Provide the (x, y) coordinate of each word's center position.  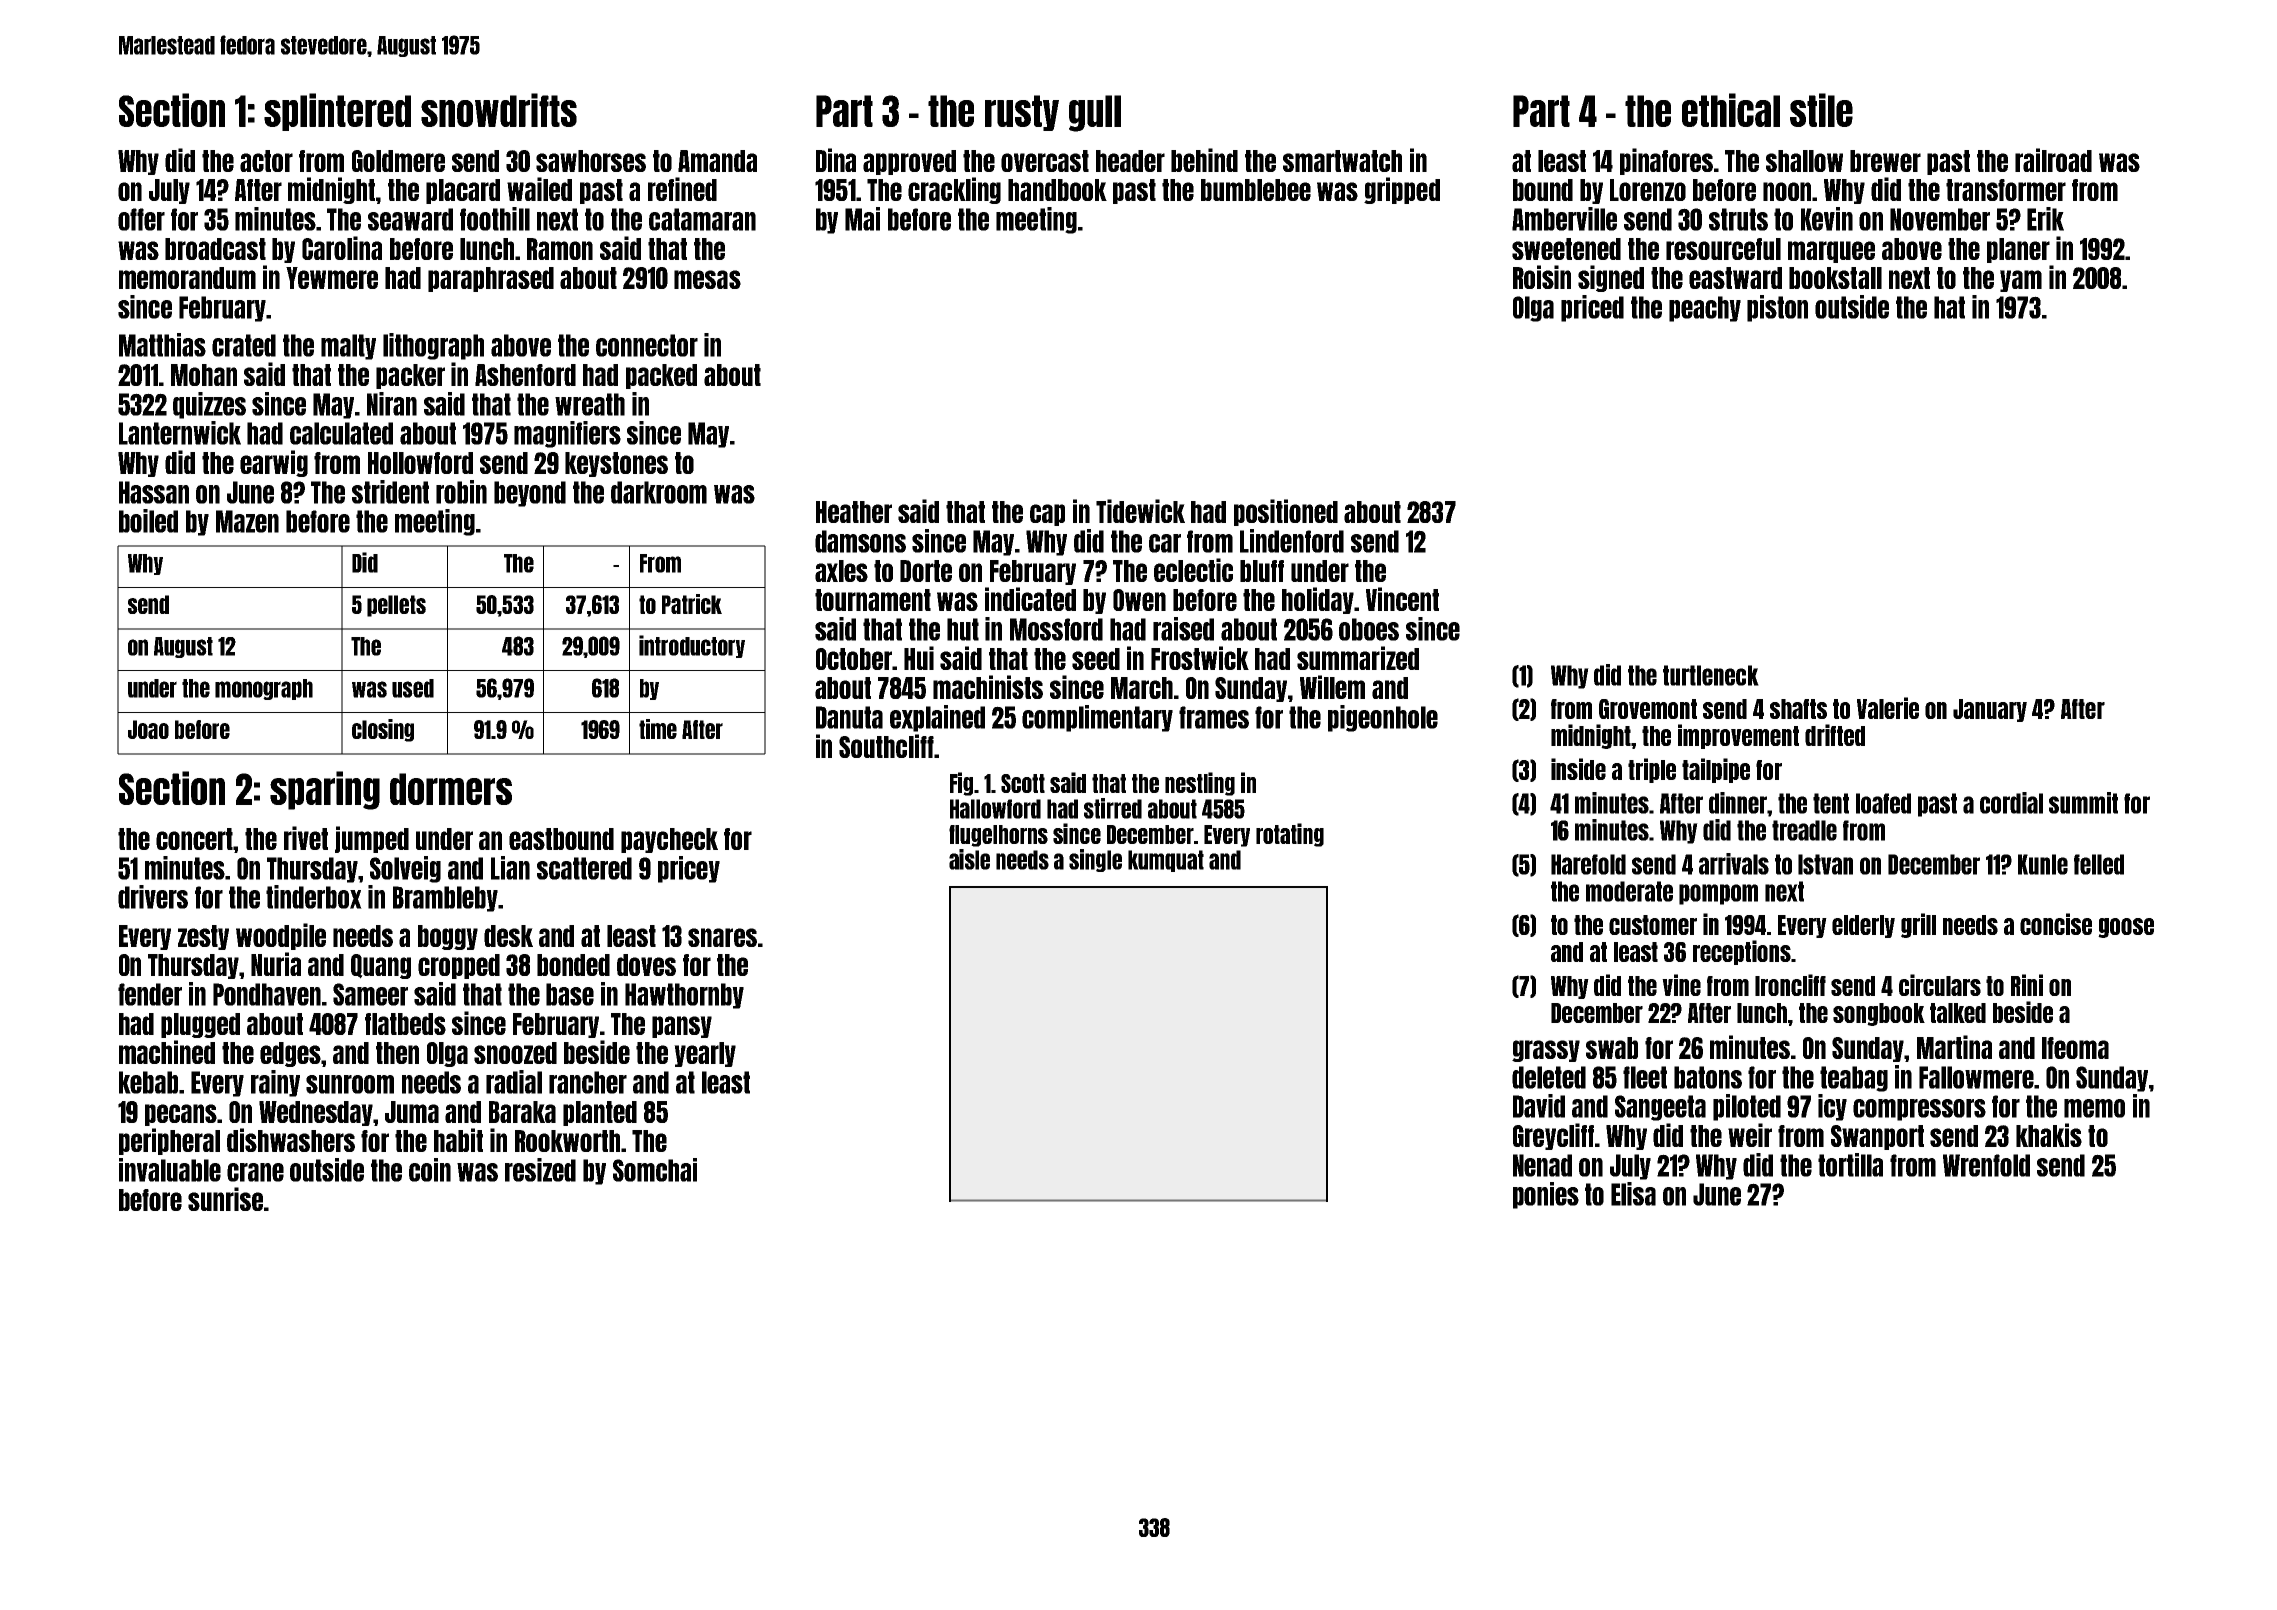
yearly (705, 1054)
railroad (2053, 160)
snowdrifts (499, 110)
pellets (396, 606)
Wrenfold (1986, 1165)
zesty (203, 937)
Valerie (1888, 708)
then (397, 1053)
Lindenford (1292, 541)
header (1130, 161)
